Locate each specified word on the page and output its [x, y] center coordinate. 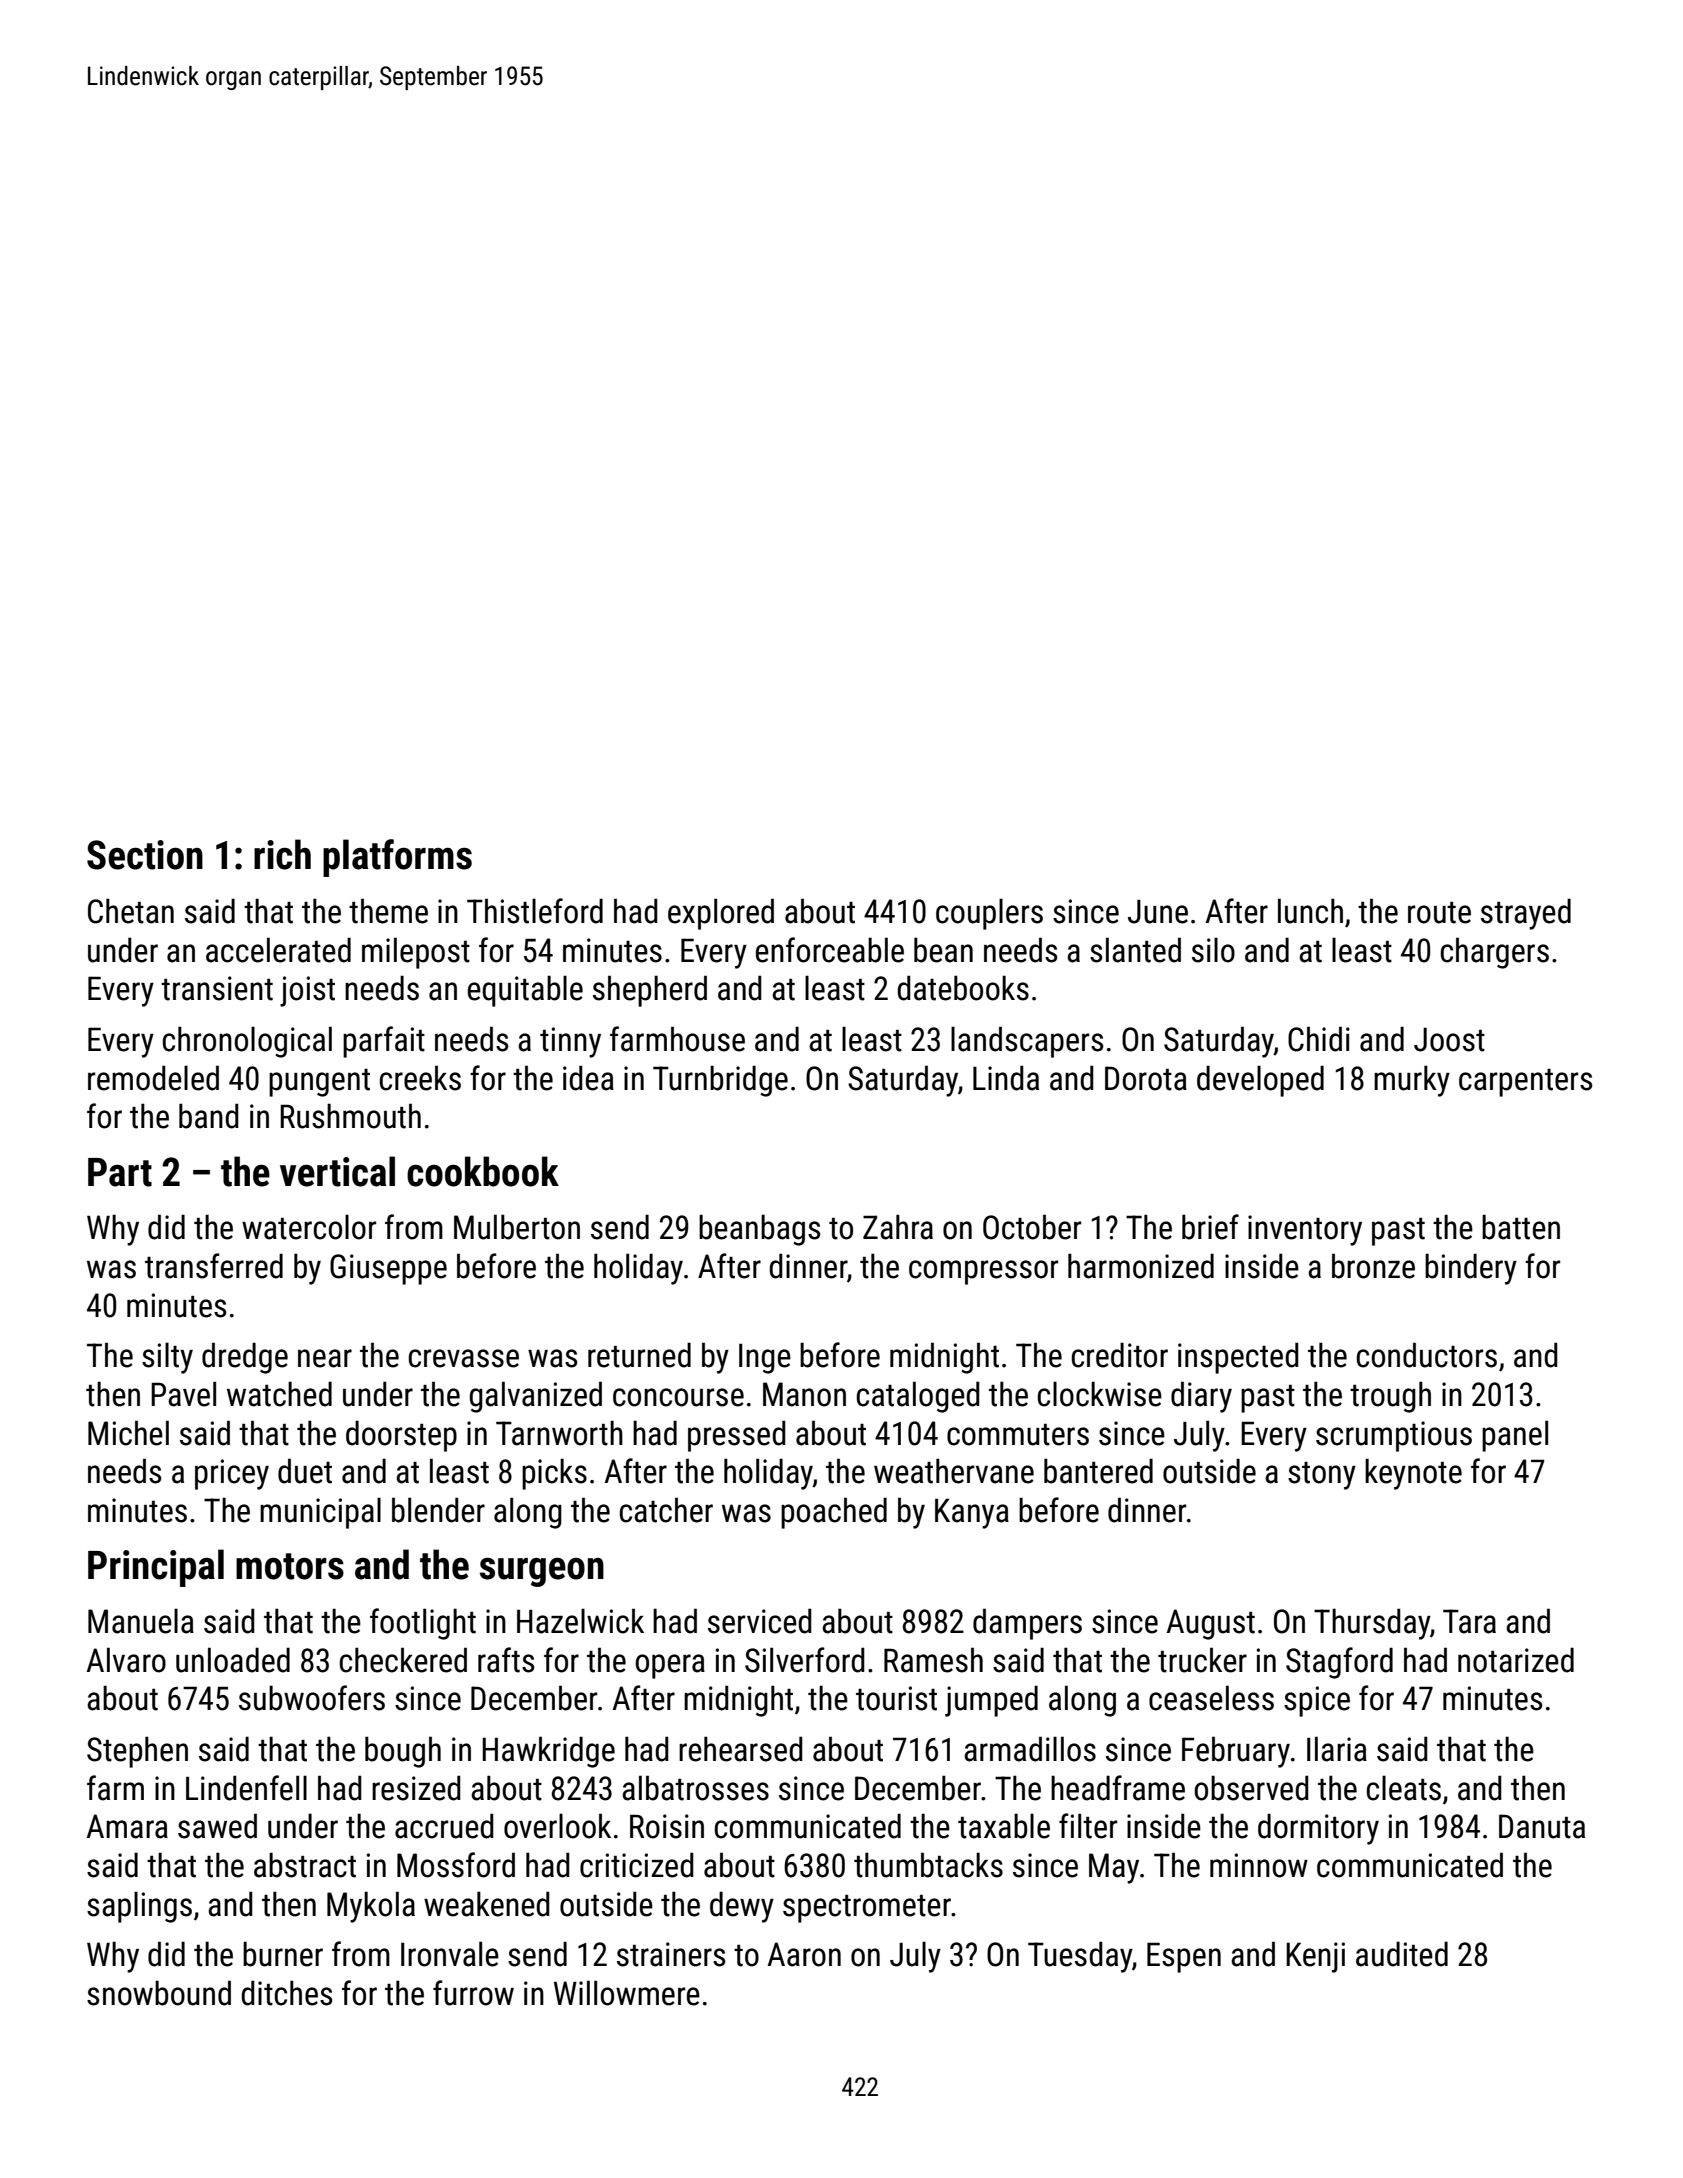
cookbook [483, 1171]
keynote [1413, 1474]
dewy [742, 1907]
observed [1251, 1788]
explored [721, 914]
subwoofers [312, 1698]
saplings [139, 1907]
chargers [1495, 953]
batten [1521, 1227]
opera [670, 1666]
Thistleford [535, 911]
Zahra [898, 1227]
